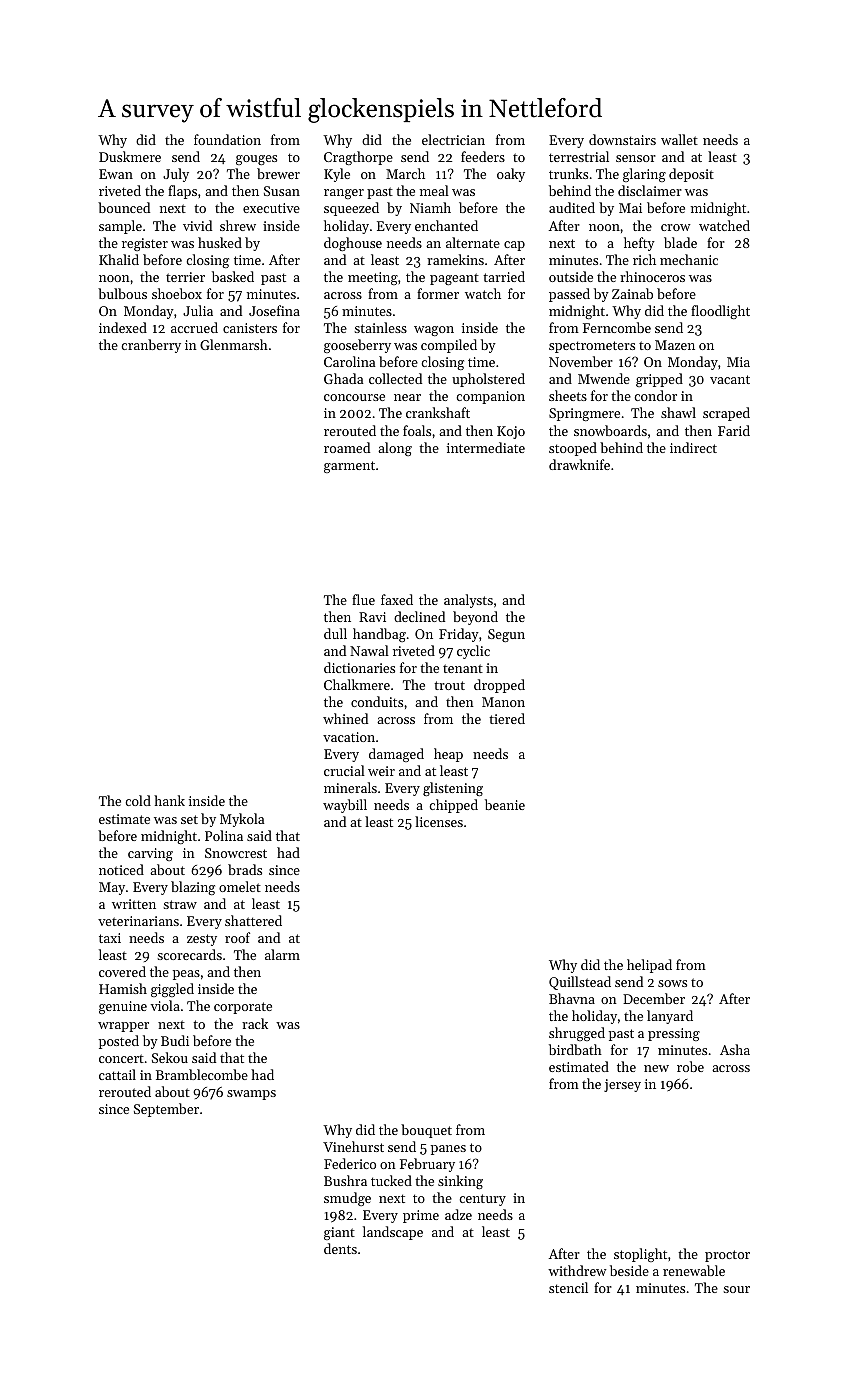 This image has height=1400, width=849. I want to click on alternate, so click(473, 242).
